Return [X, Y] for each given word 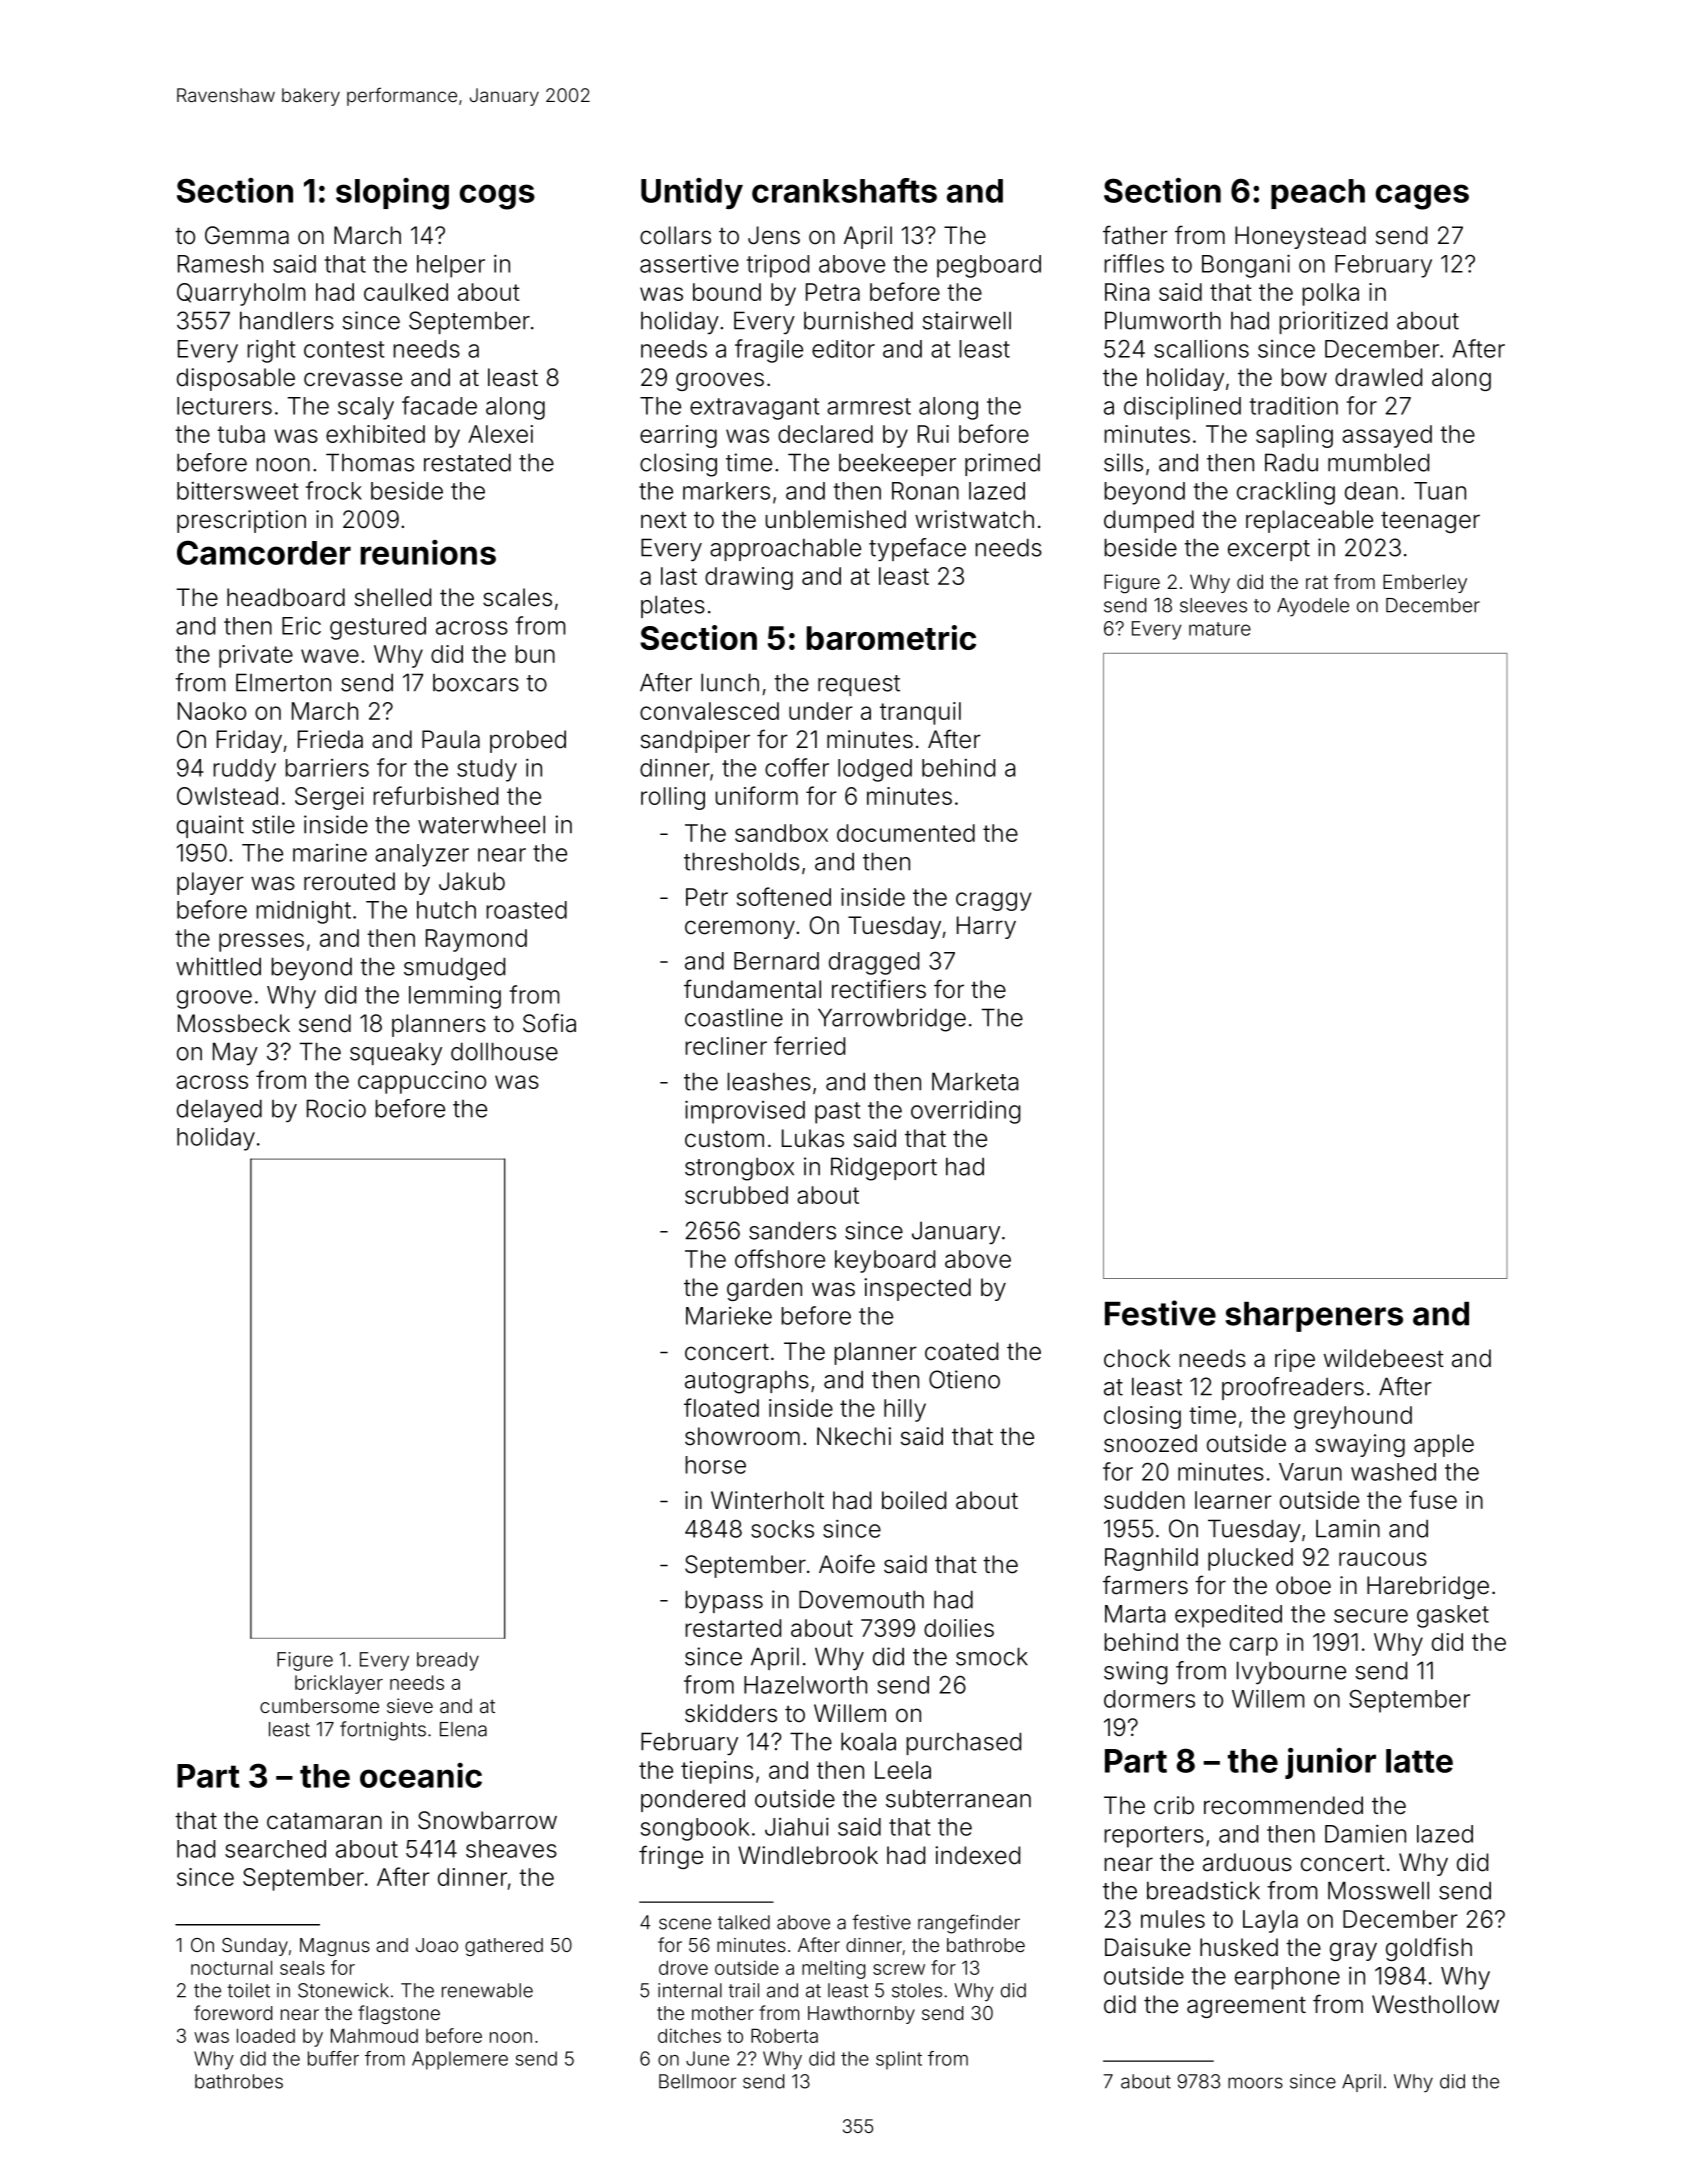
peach [1318, 194]
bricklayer [339, 1684]
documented [906, 833]
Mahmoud [374, 2035]
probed [528, 741]
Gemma [247, 235]
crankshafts [844, 190]
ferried [809, 1045]
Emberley [1425, 583]
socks [782, 1529]
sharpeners [1314, 1317]
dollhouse [504, 1051]
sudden [1144, 1500]
